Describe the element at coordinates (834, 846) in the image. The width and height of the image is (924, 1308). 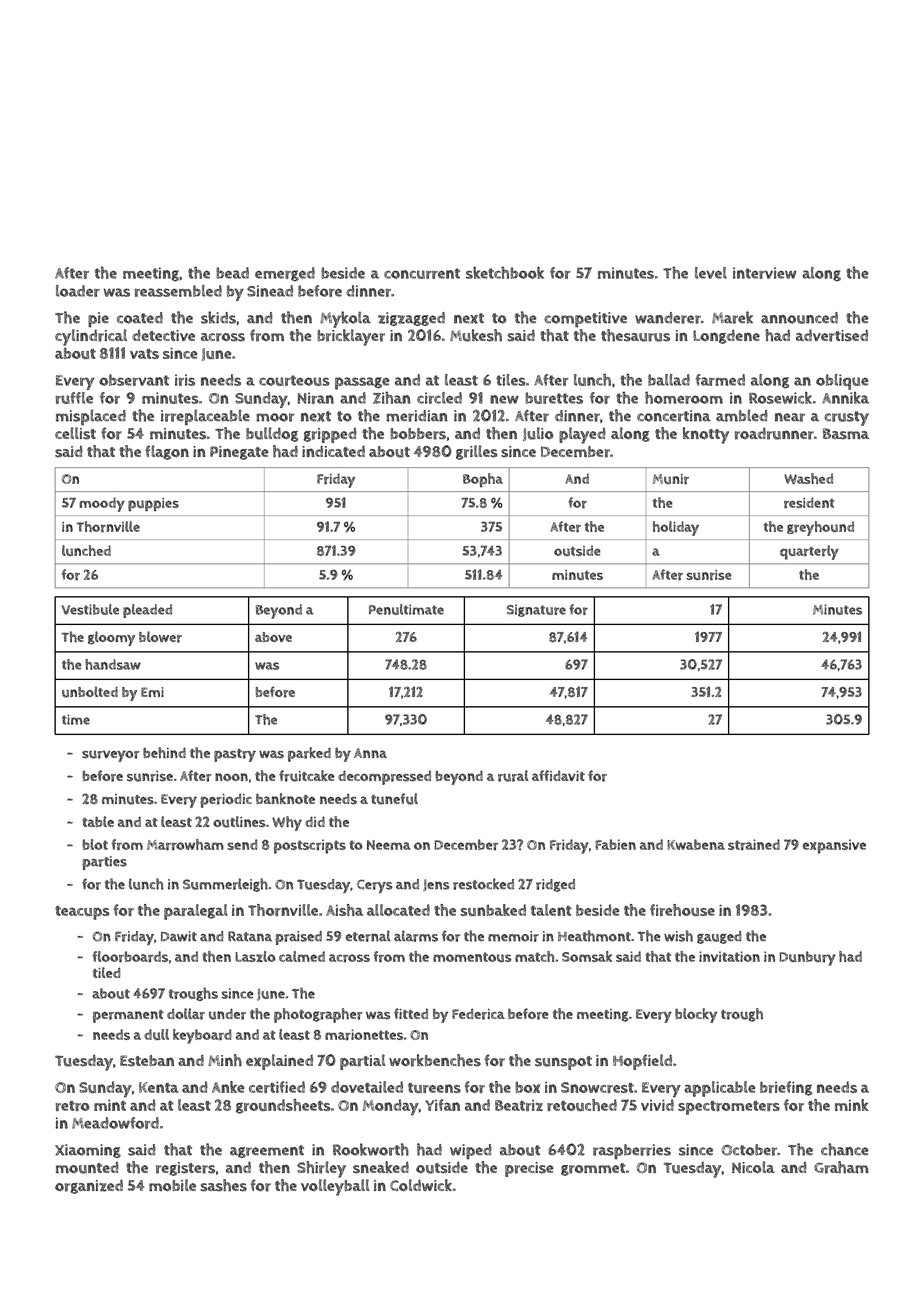
I see `expansive` at that location.
